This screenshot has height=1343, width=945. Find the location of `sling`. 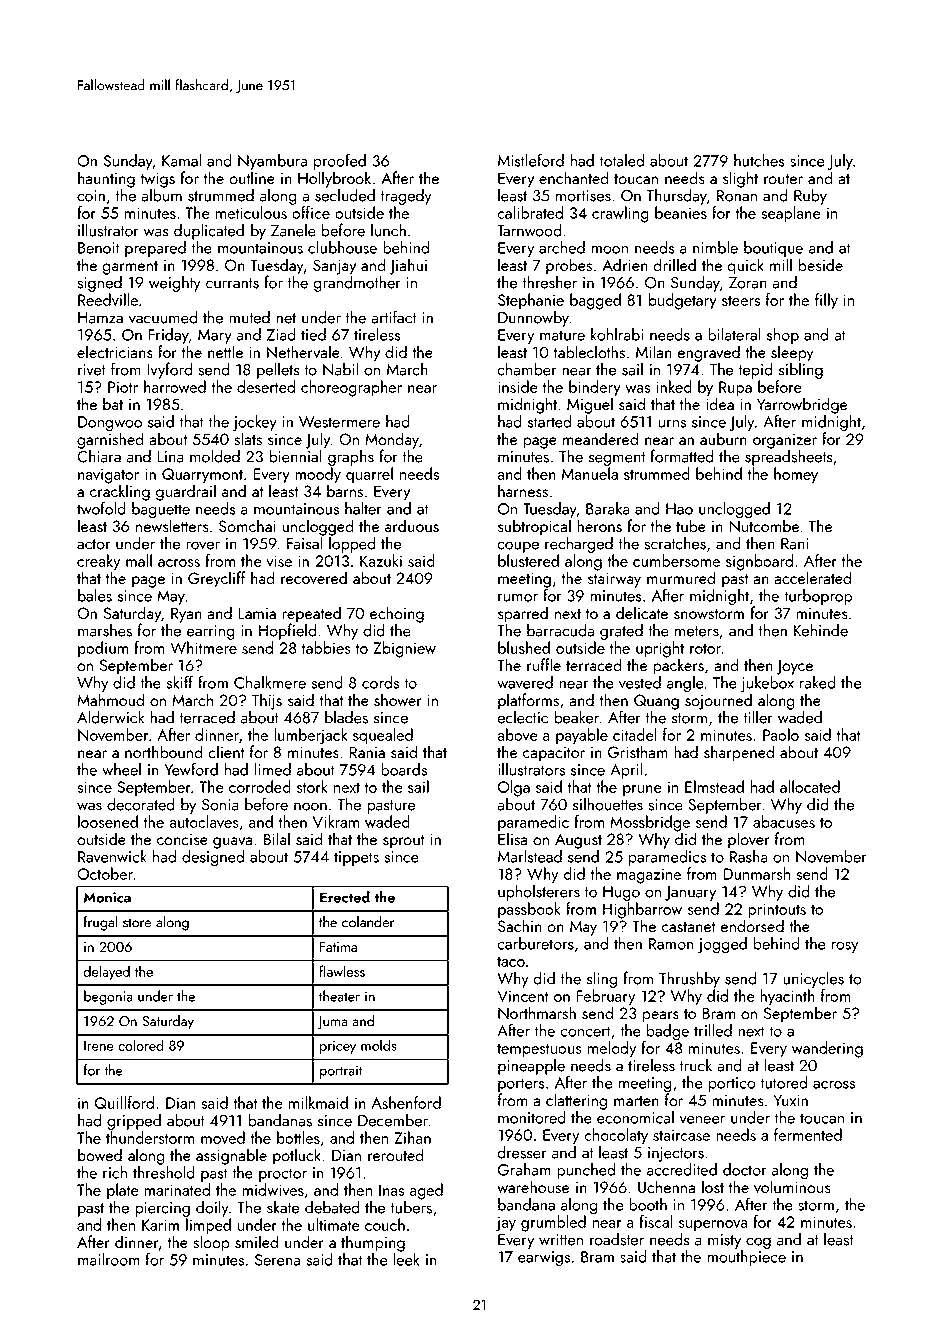

sling is located at coordinates (602, 979).
